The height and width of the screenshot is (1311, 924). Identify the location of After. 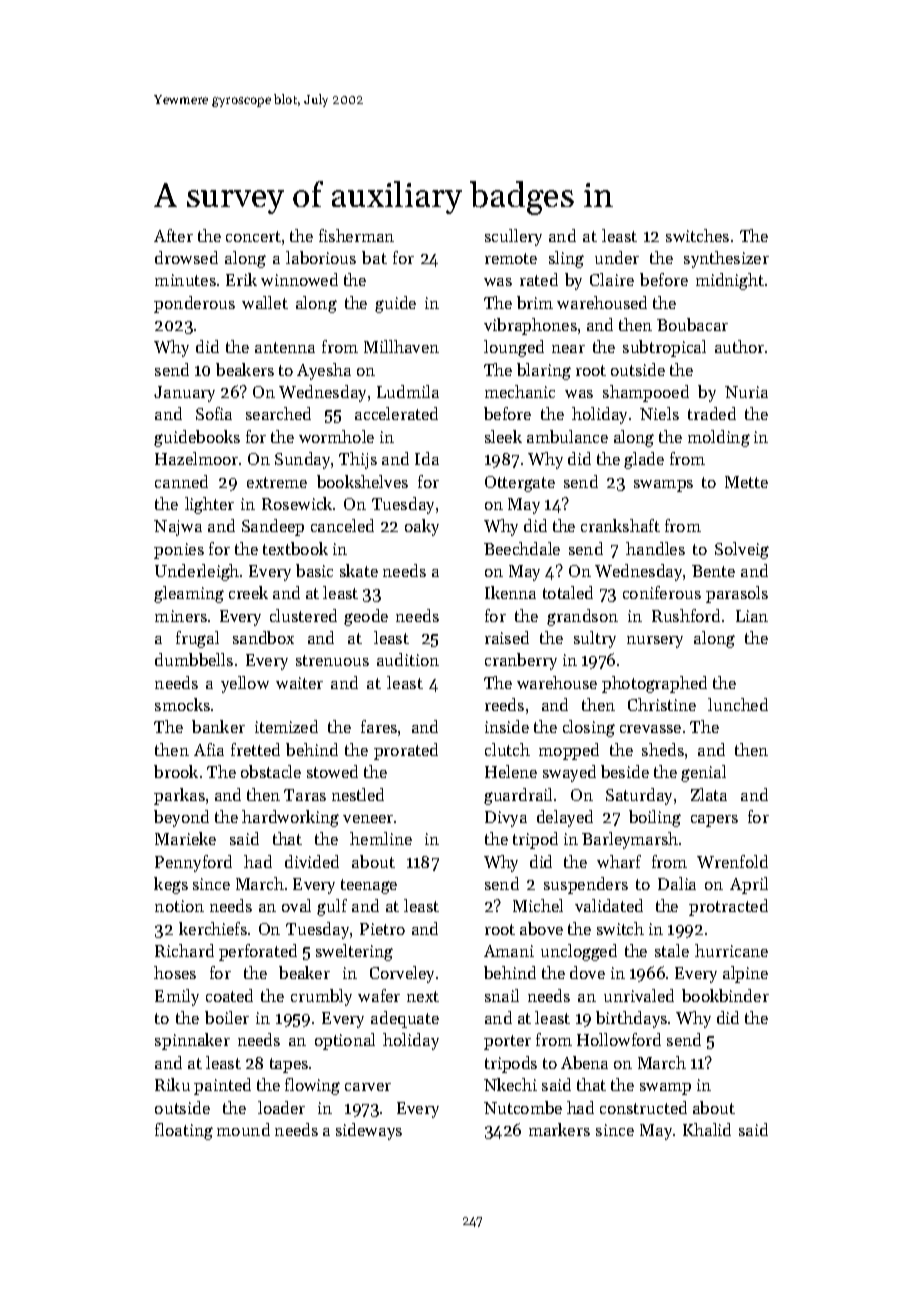
(173, 235).
